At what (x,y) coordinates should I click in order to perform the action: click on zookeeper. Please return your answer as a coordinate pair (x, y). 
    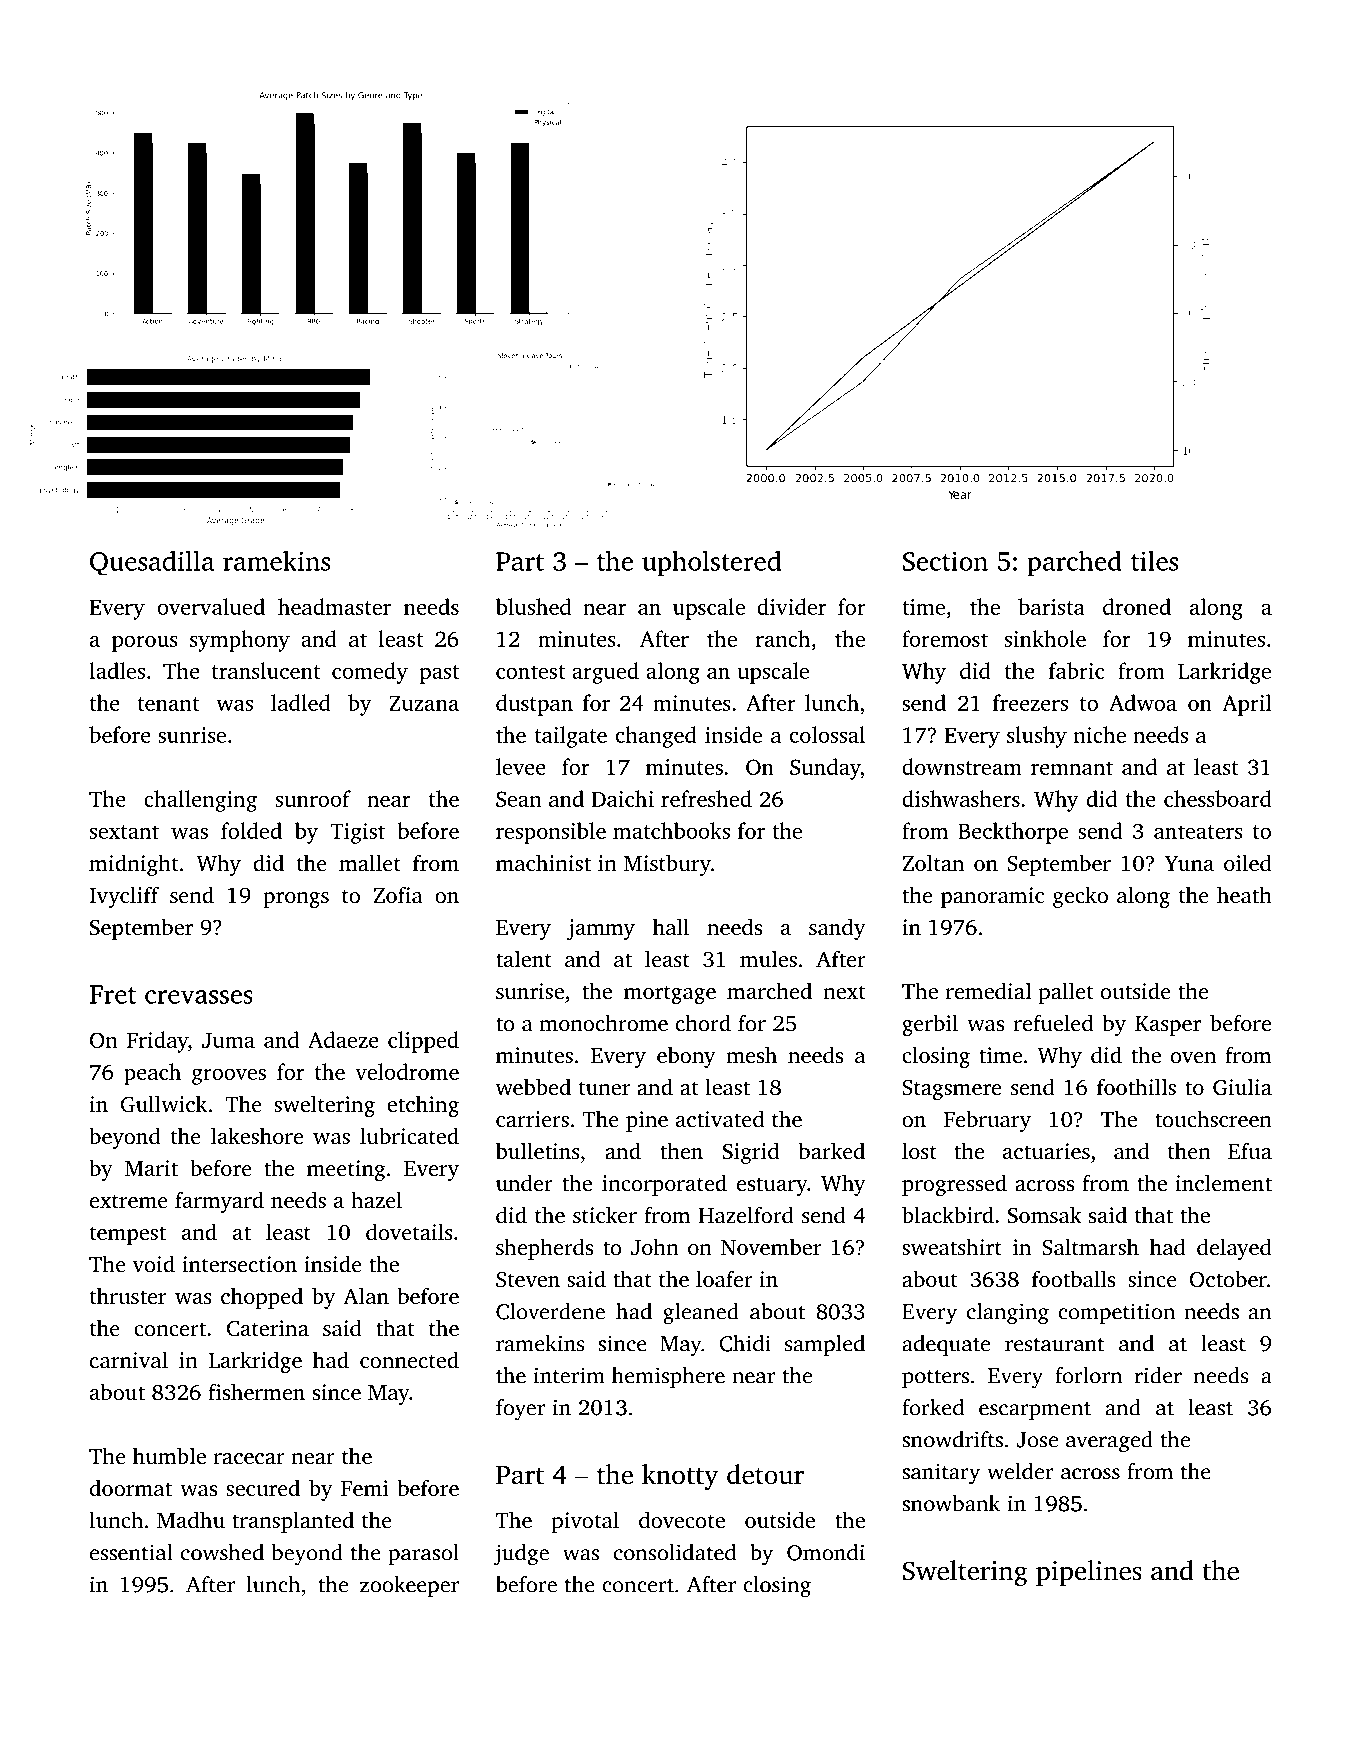
    Looking at the image, I should click on (409, 1586).
